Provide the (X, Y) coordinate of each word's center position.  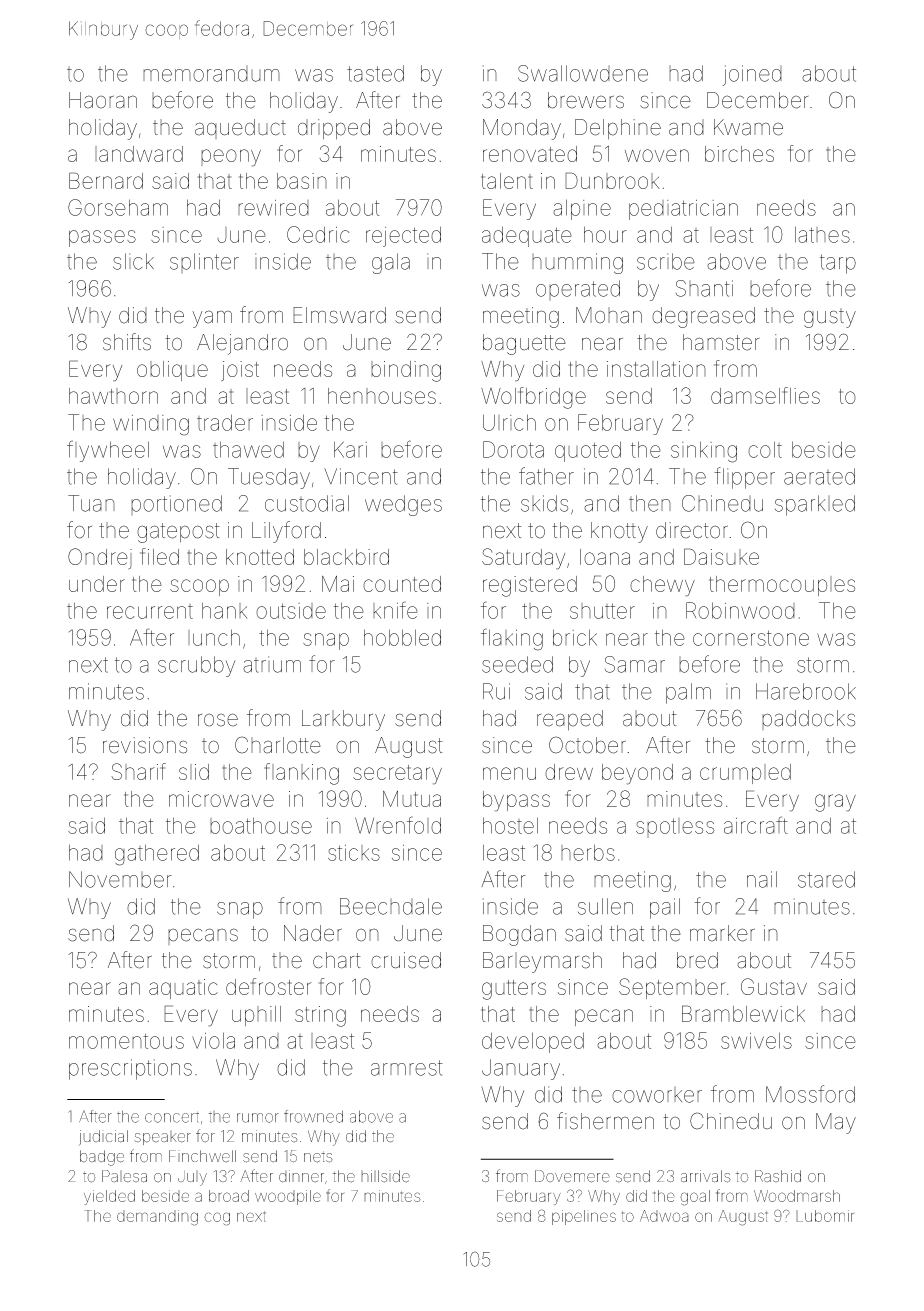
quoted (588, 451)
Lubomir (825, 1216)
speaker (162, 1138)
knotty (619, 532)
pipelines (584, 1217)
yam (212, 319)
